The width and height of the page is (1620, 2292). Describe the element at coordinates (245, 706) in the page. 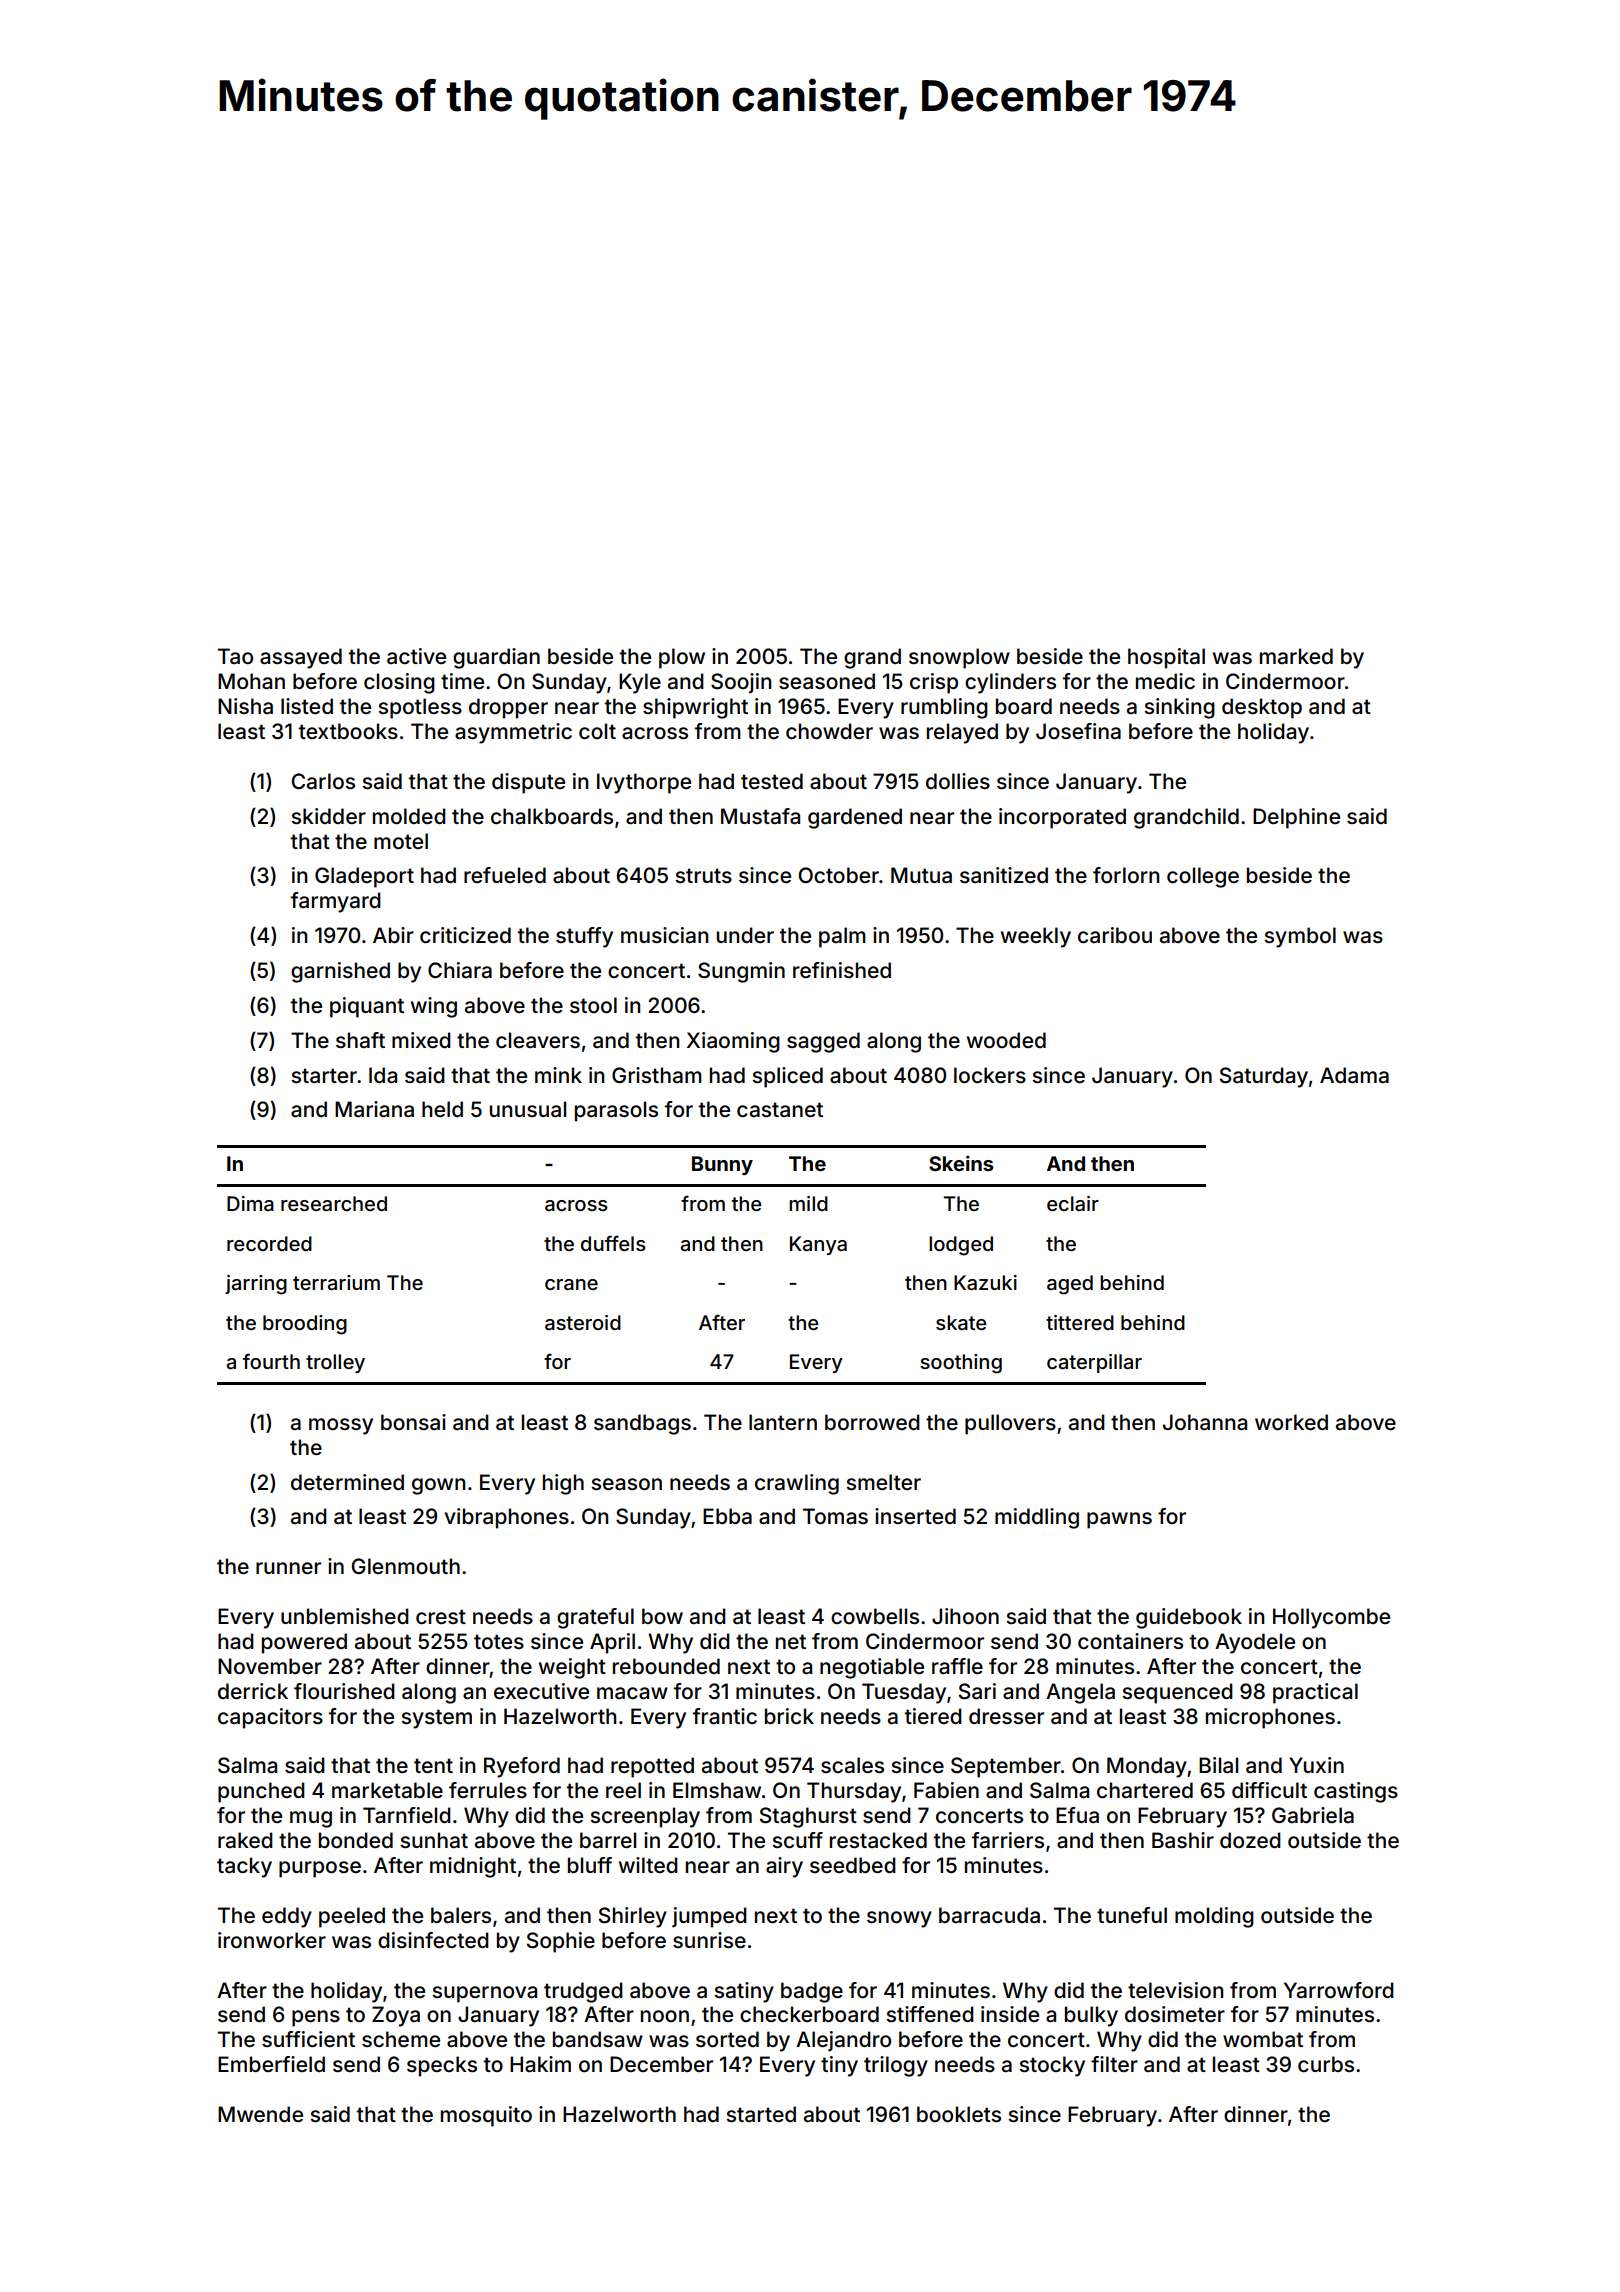

I see `Nisha` at that location.
